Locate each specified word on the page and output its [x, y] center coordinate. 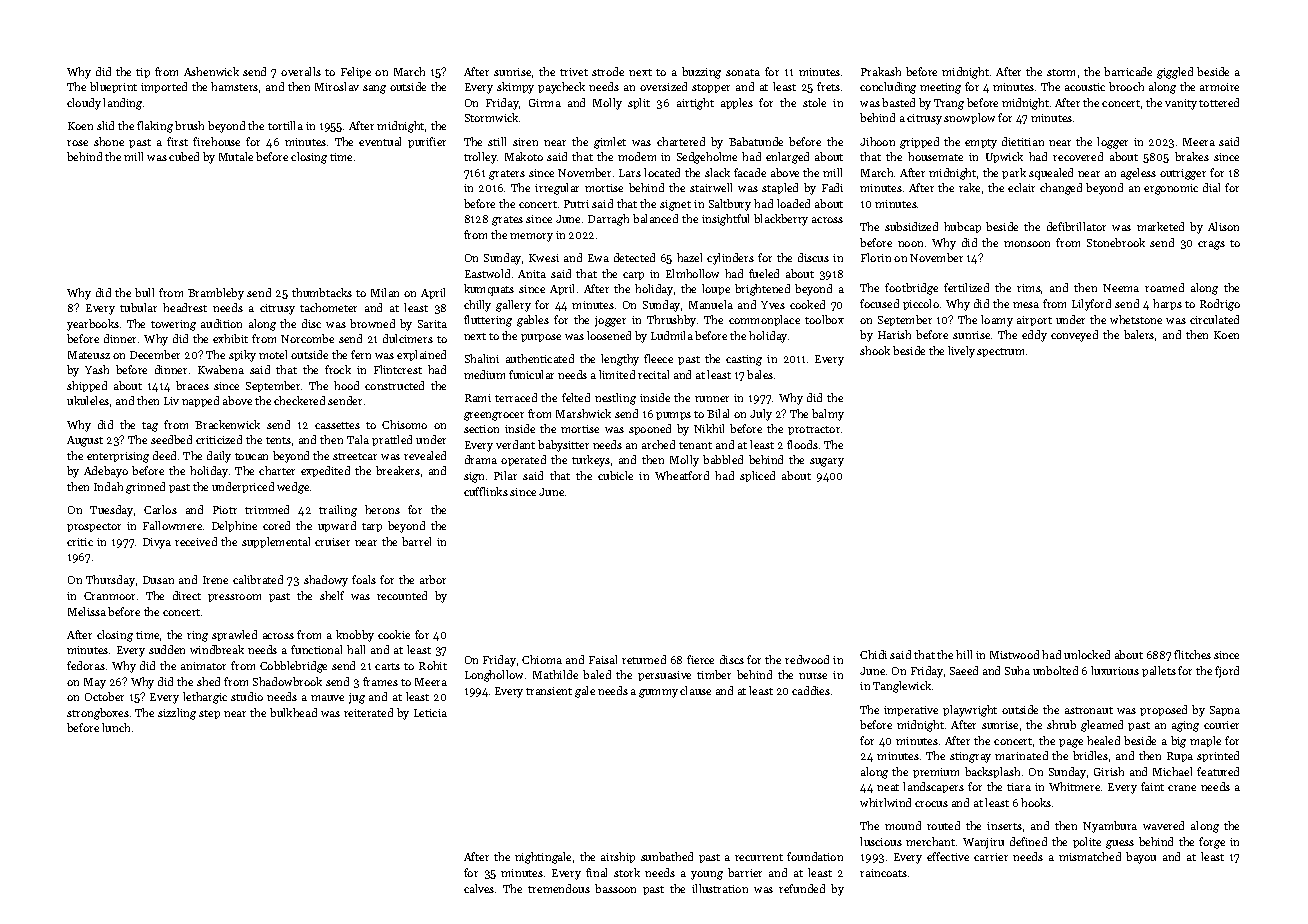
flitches [1192, 654]
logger [1112, 143]
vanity [1181, 104]
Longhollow [494, 676]
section [481, 429]
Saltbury [730, 205]
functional [316, 649]
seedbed [171, 439]
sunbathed [667, 856]
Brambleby [216, 294]
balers [1139, 334]
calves [479, 888]
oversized [663, 86]
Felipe [356, 72]
